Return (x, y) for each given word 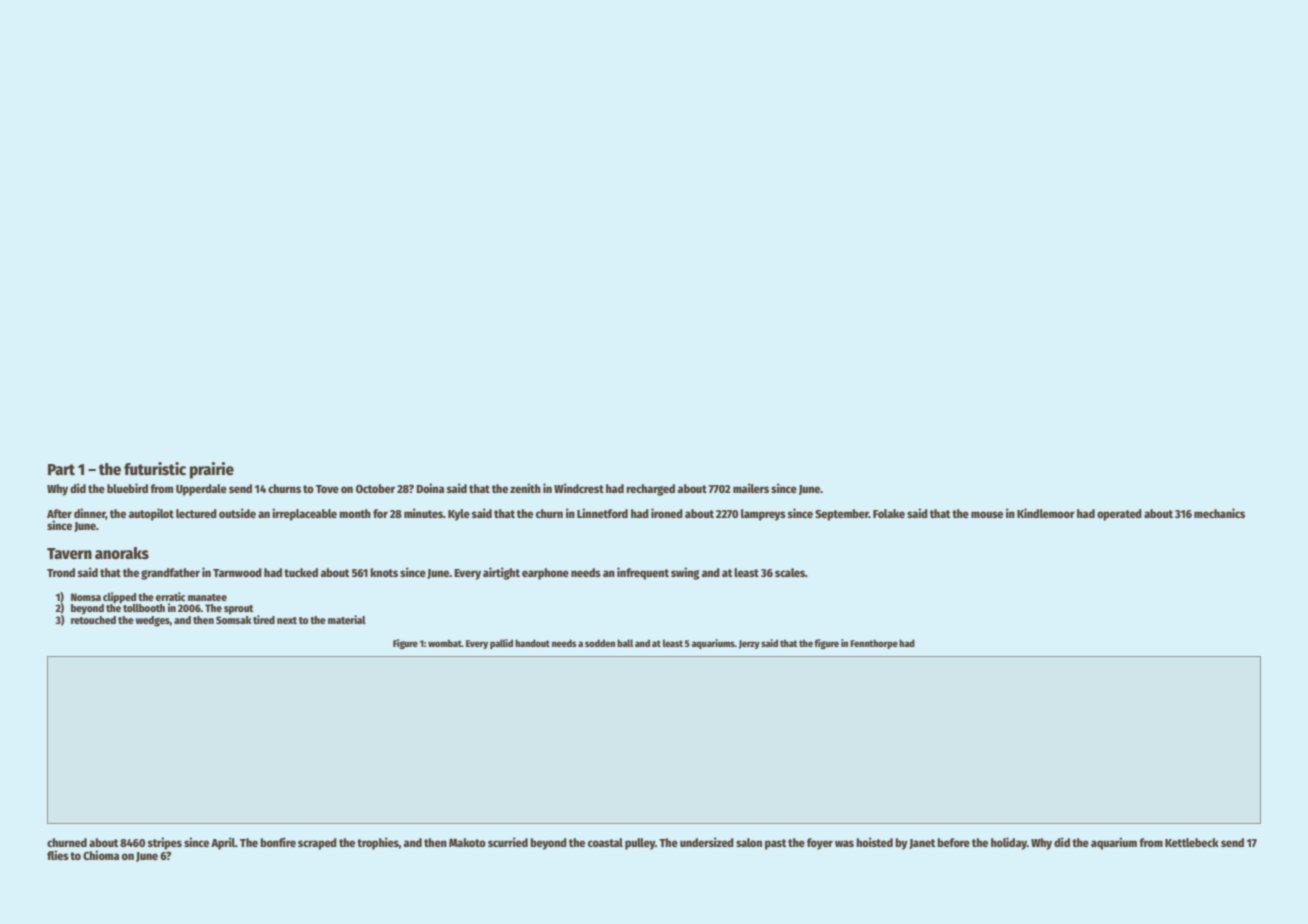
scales (790, 572)
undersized (707, 842)
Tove (327, 489)
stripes (165, 843)
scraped (317, 844)
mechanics (1219, 513)
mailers (751, 488)
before (953, 842)
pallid (501, 644)
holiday (1009, 843)
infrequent (643, 573)
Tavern (69, 553)
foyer (820, 844)
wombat (445, 643)
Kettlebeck (1192, 842)
